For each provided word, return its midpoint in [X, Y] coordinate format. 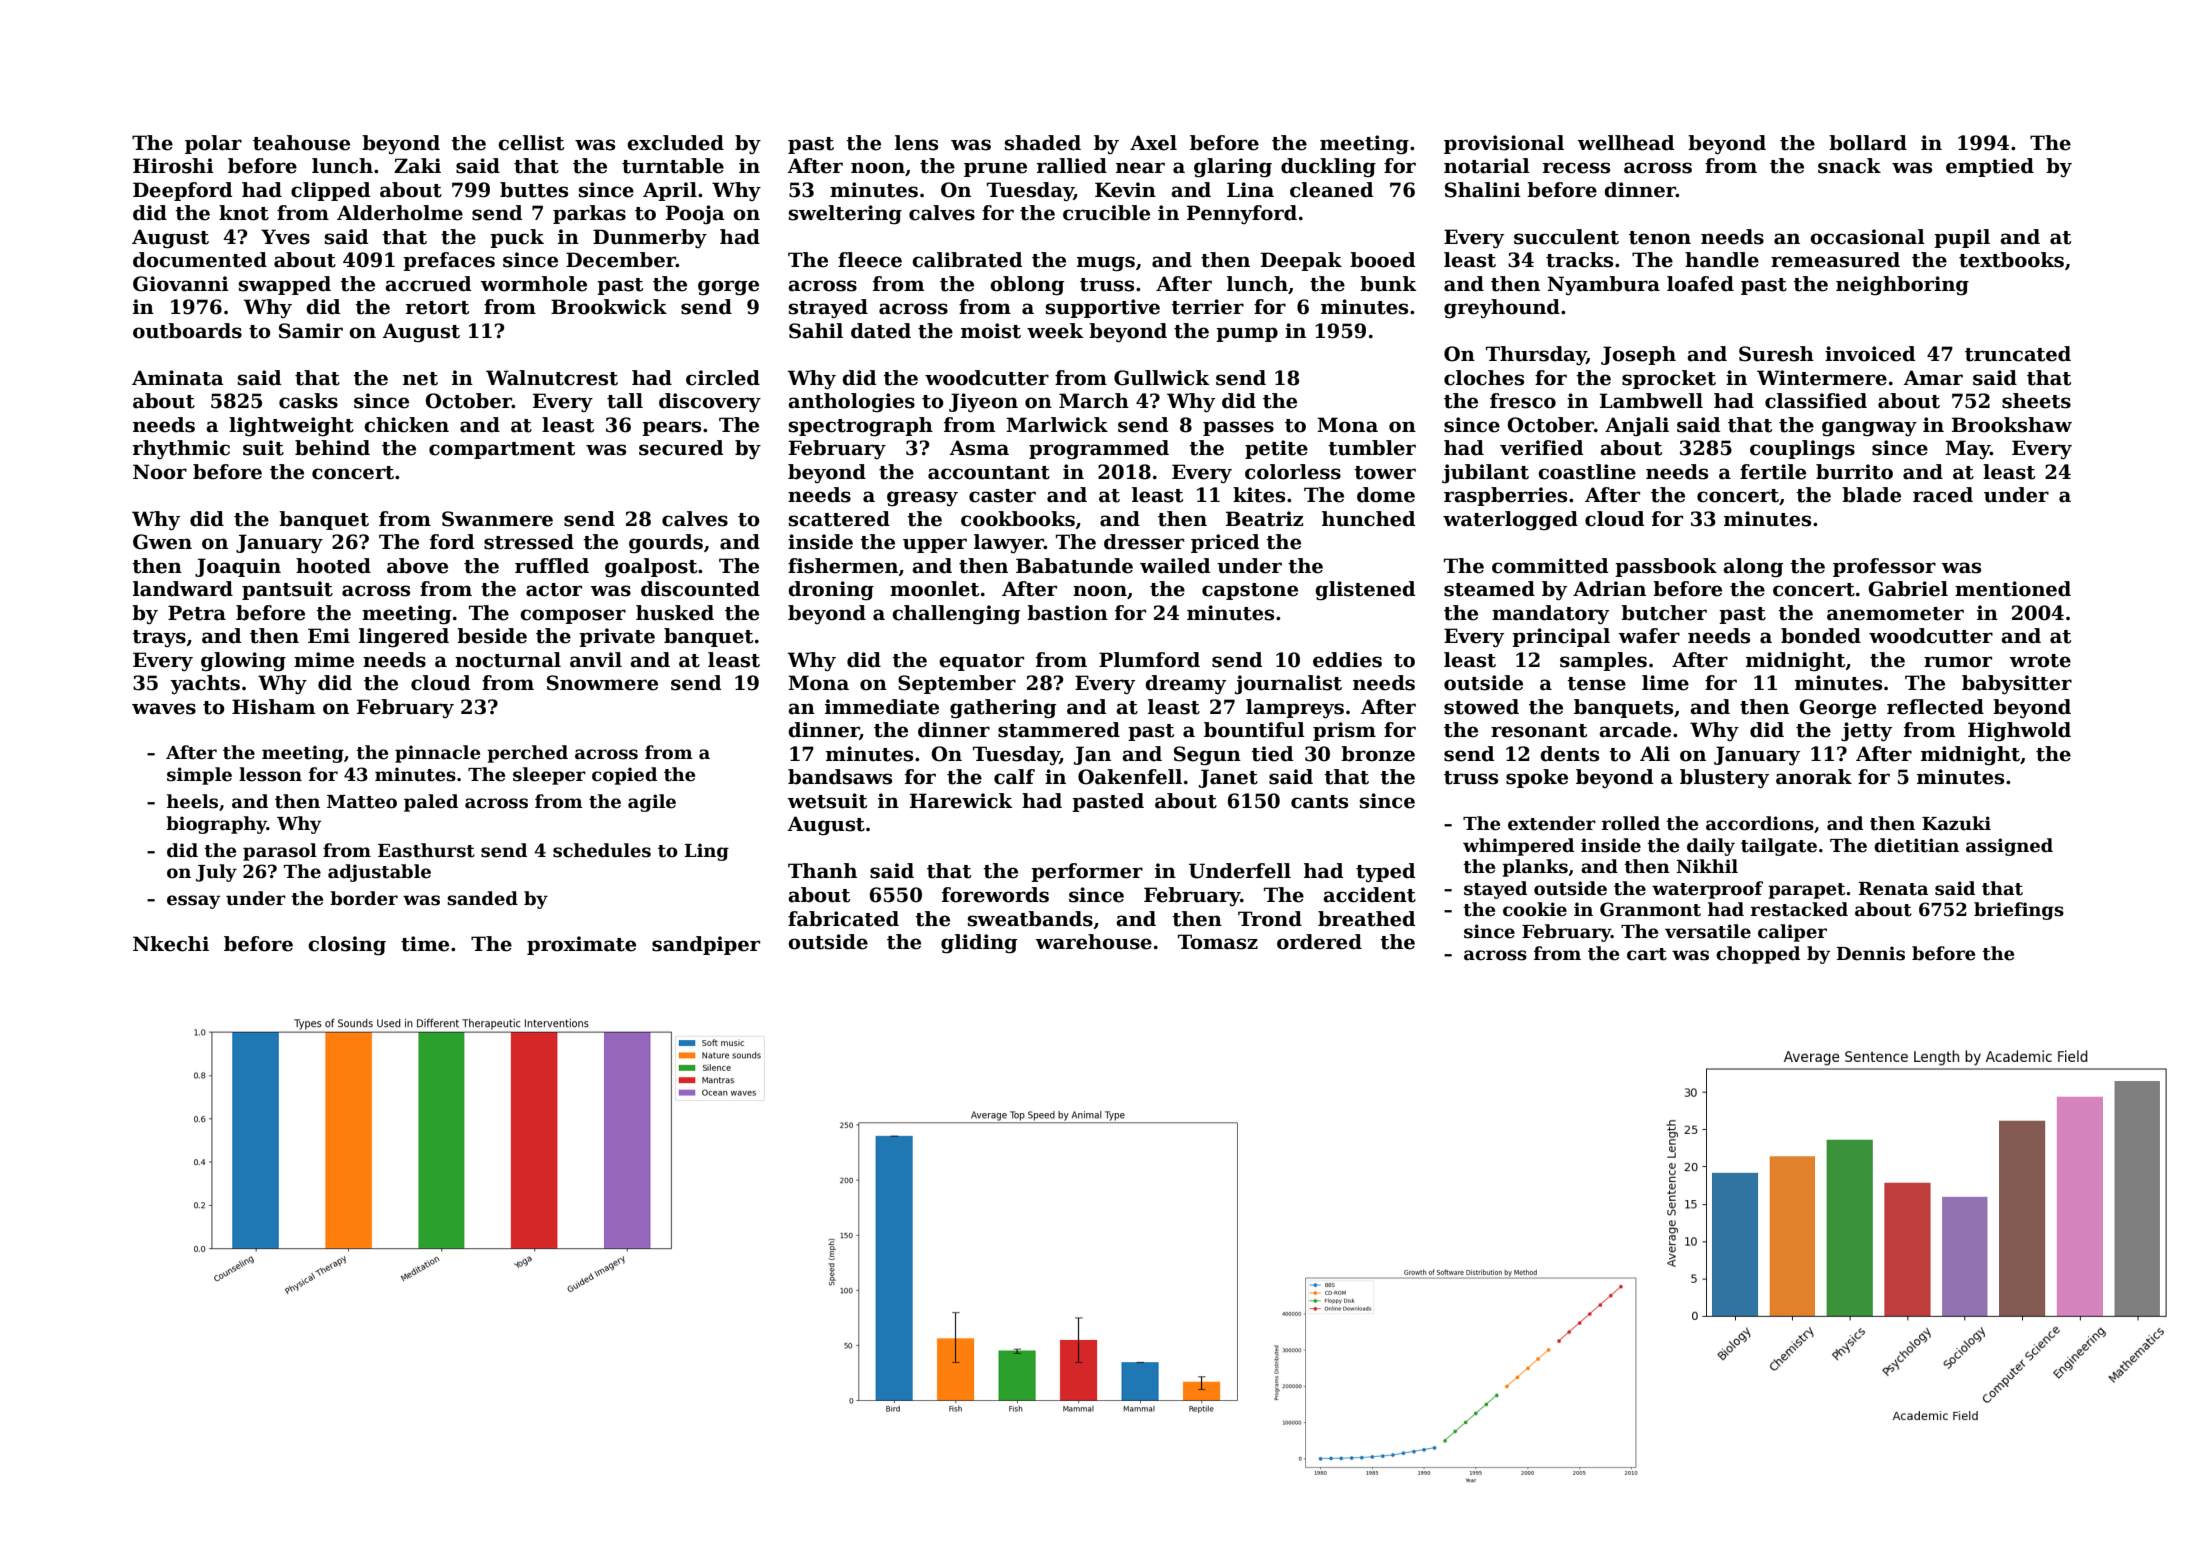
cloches [1484, 378]
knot [244, 213]
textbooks [2011, 260]
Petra [197, 613]
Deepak [1301, 261]
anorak [1814, 777]
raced [1943, 495]
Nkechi [171, 944]
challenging [956, 615]
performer [1087, 872]
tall [625, 401]
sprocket [1669, 379]
